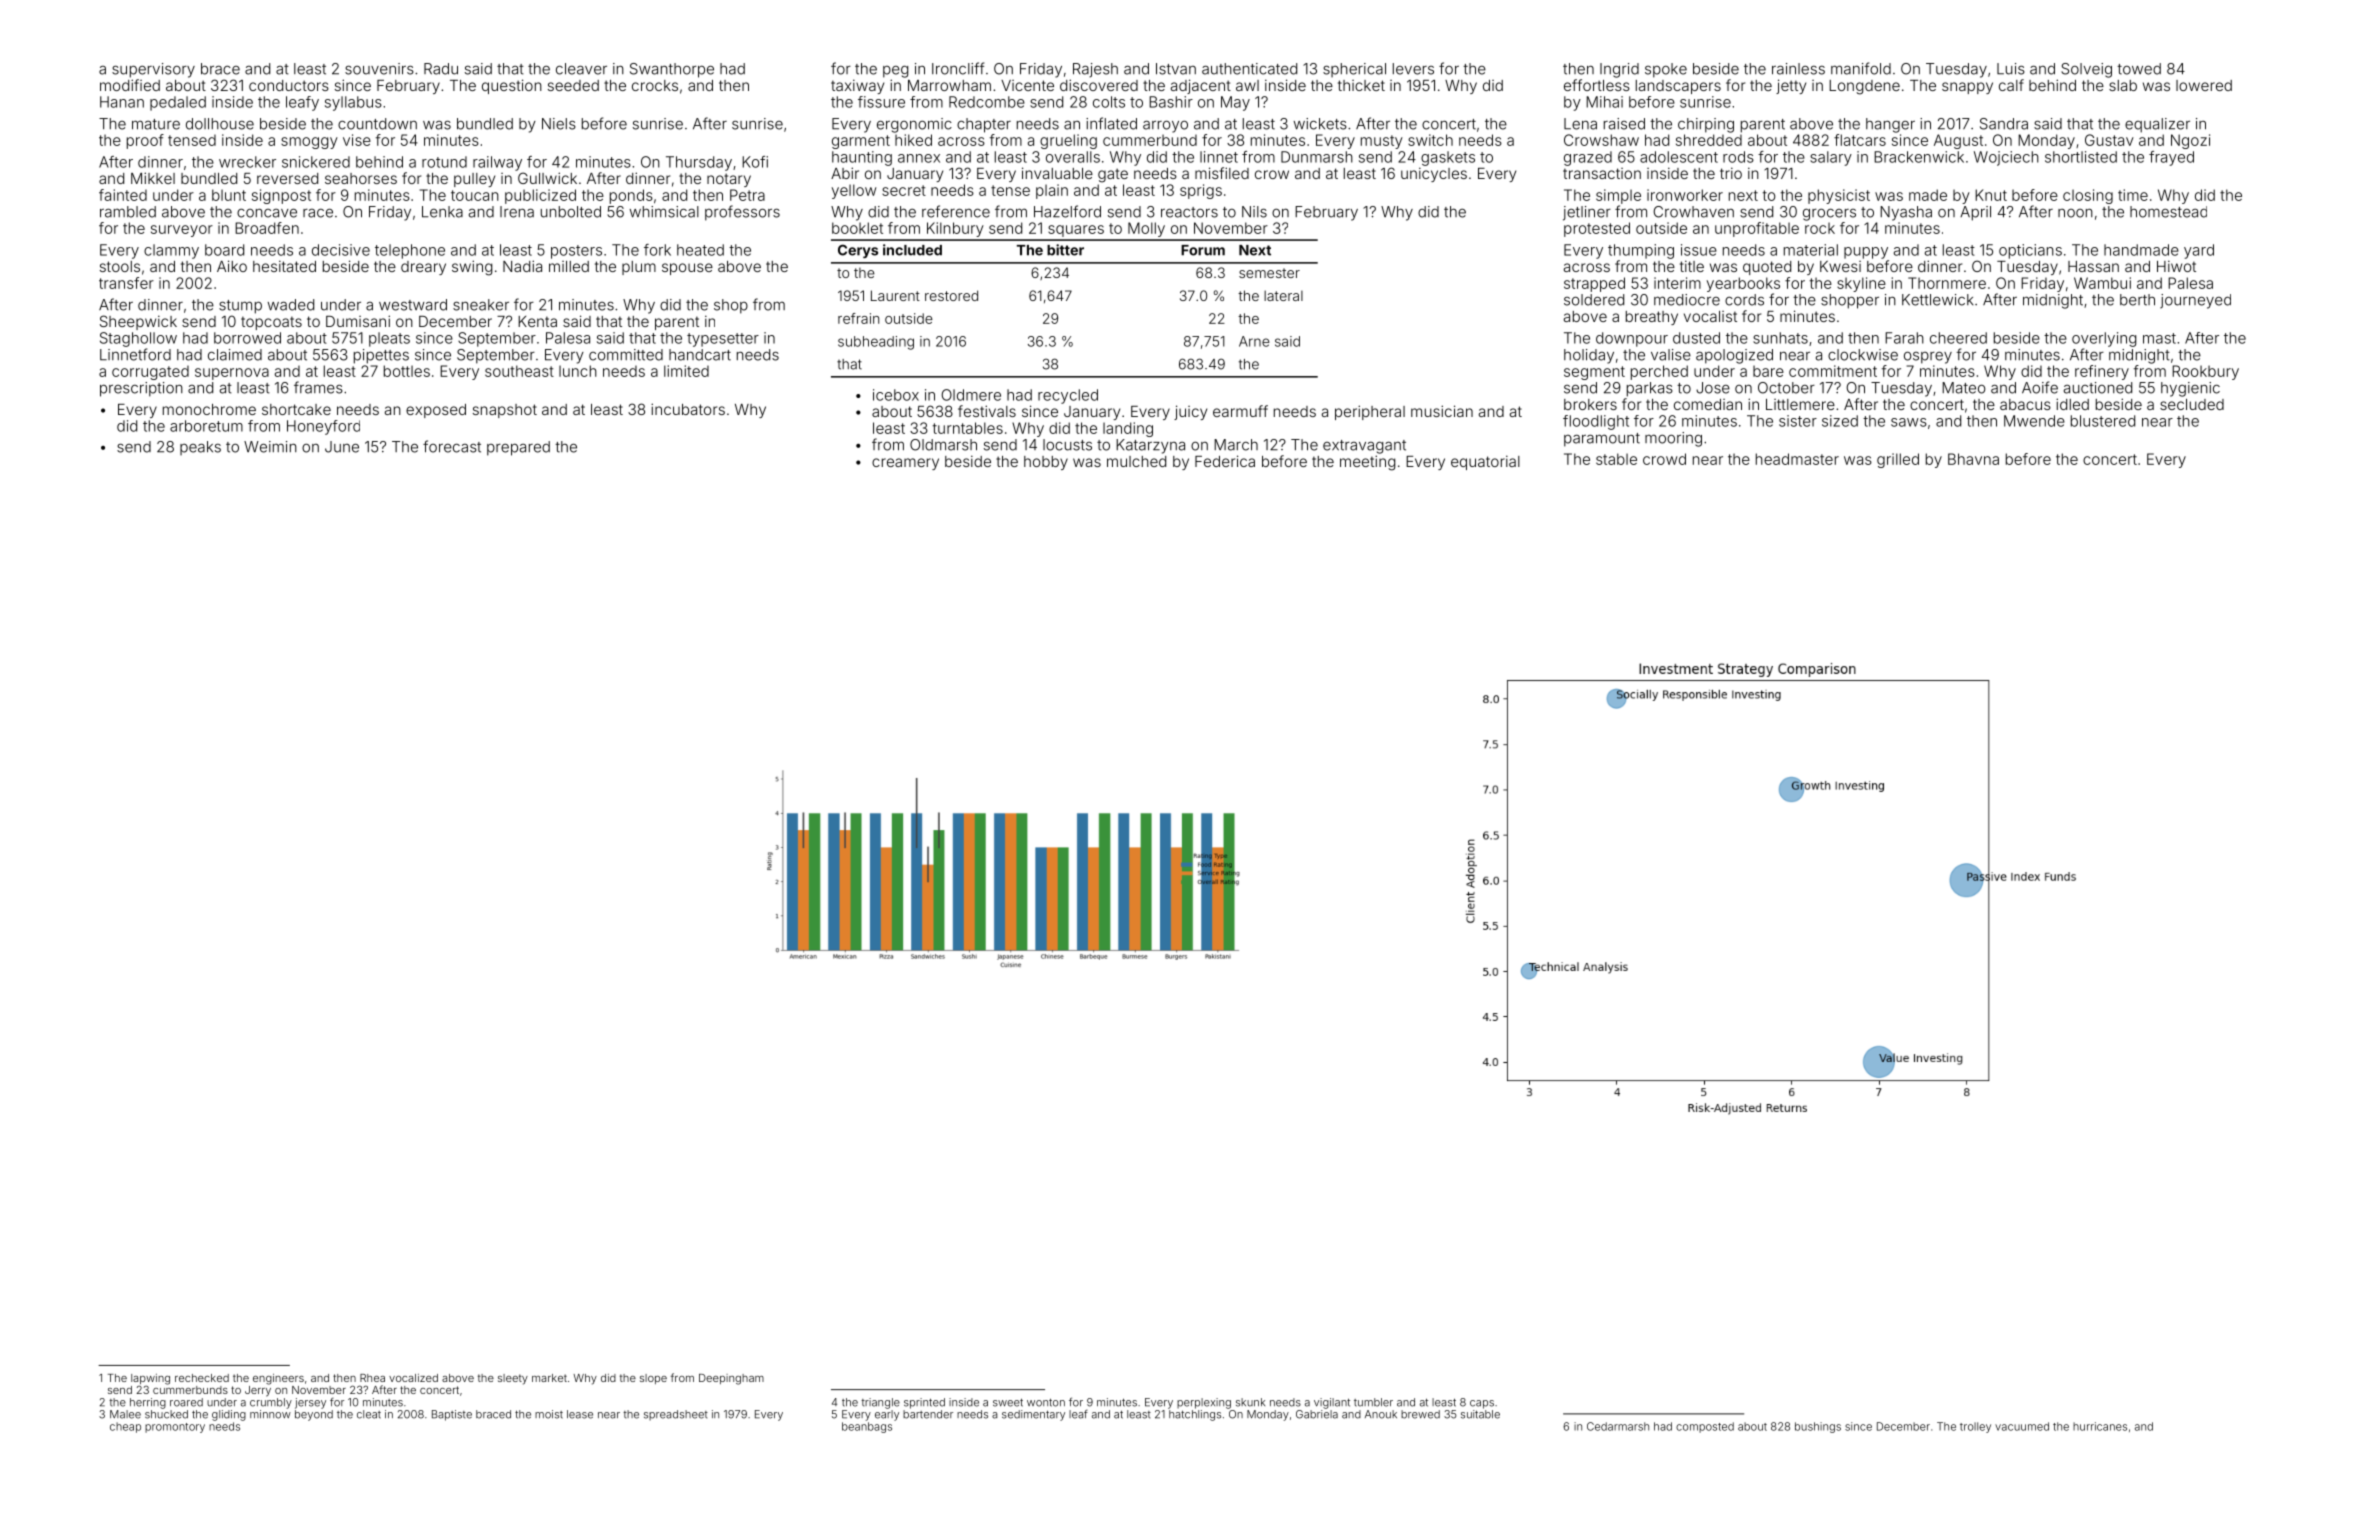 This page has height=1523, width=2353. I want to click on turntables, so click(968, 428).
